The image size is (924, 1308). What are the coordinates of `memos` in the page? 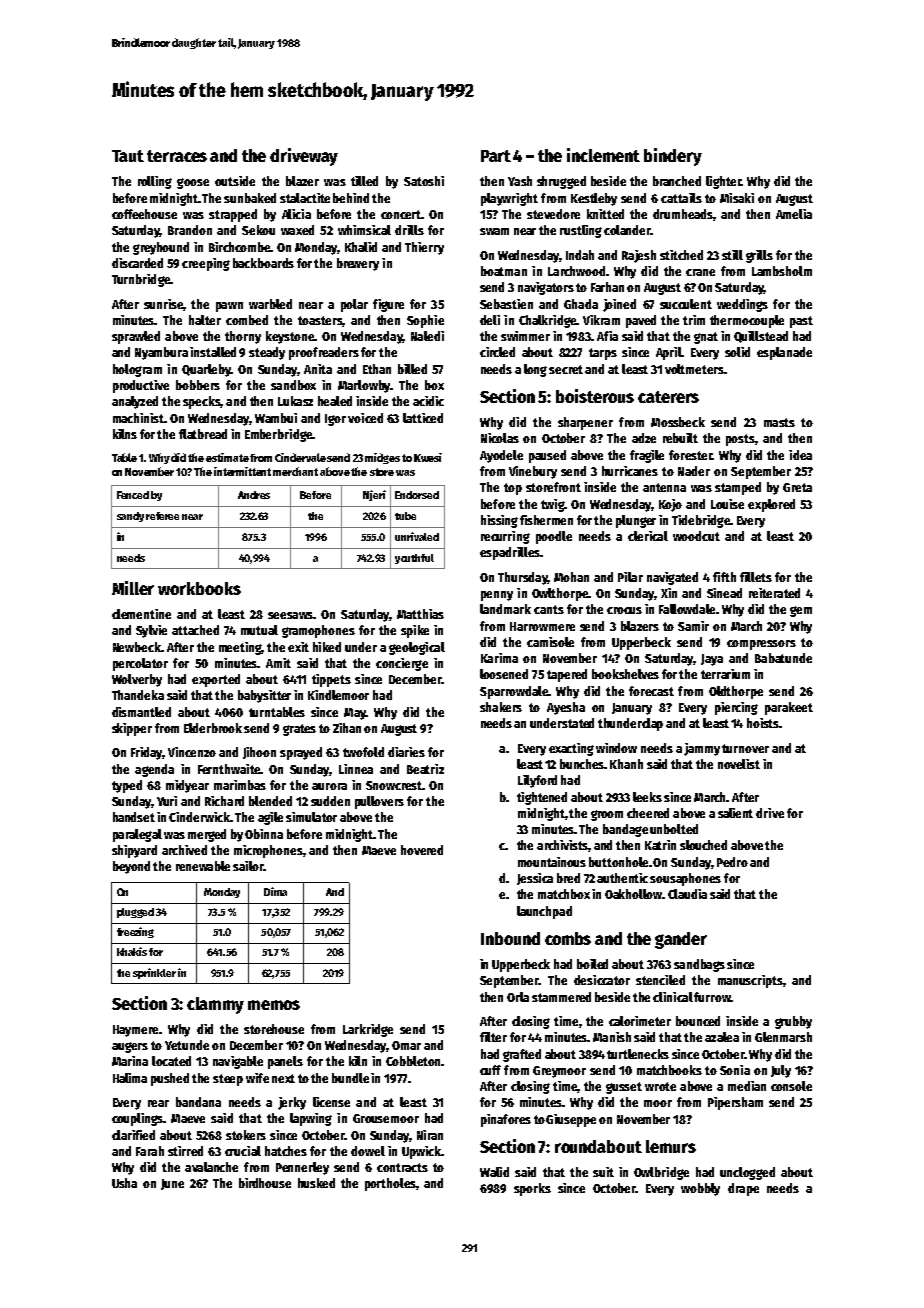 It's located at (274, 1005).
